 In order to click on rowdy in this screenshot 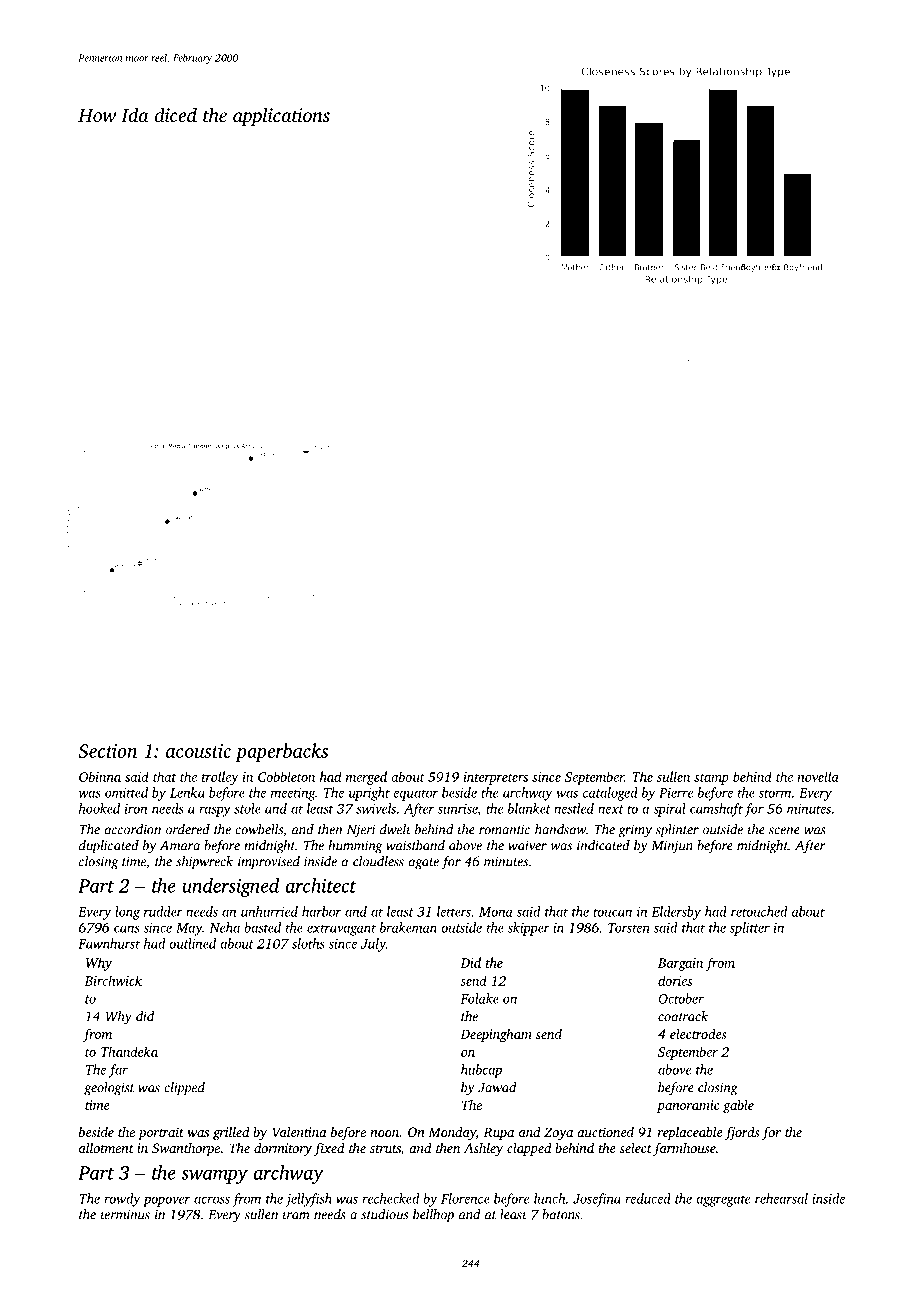, I will do `click(122, 1200)`.
